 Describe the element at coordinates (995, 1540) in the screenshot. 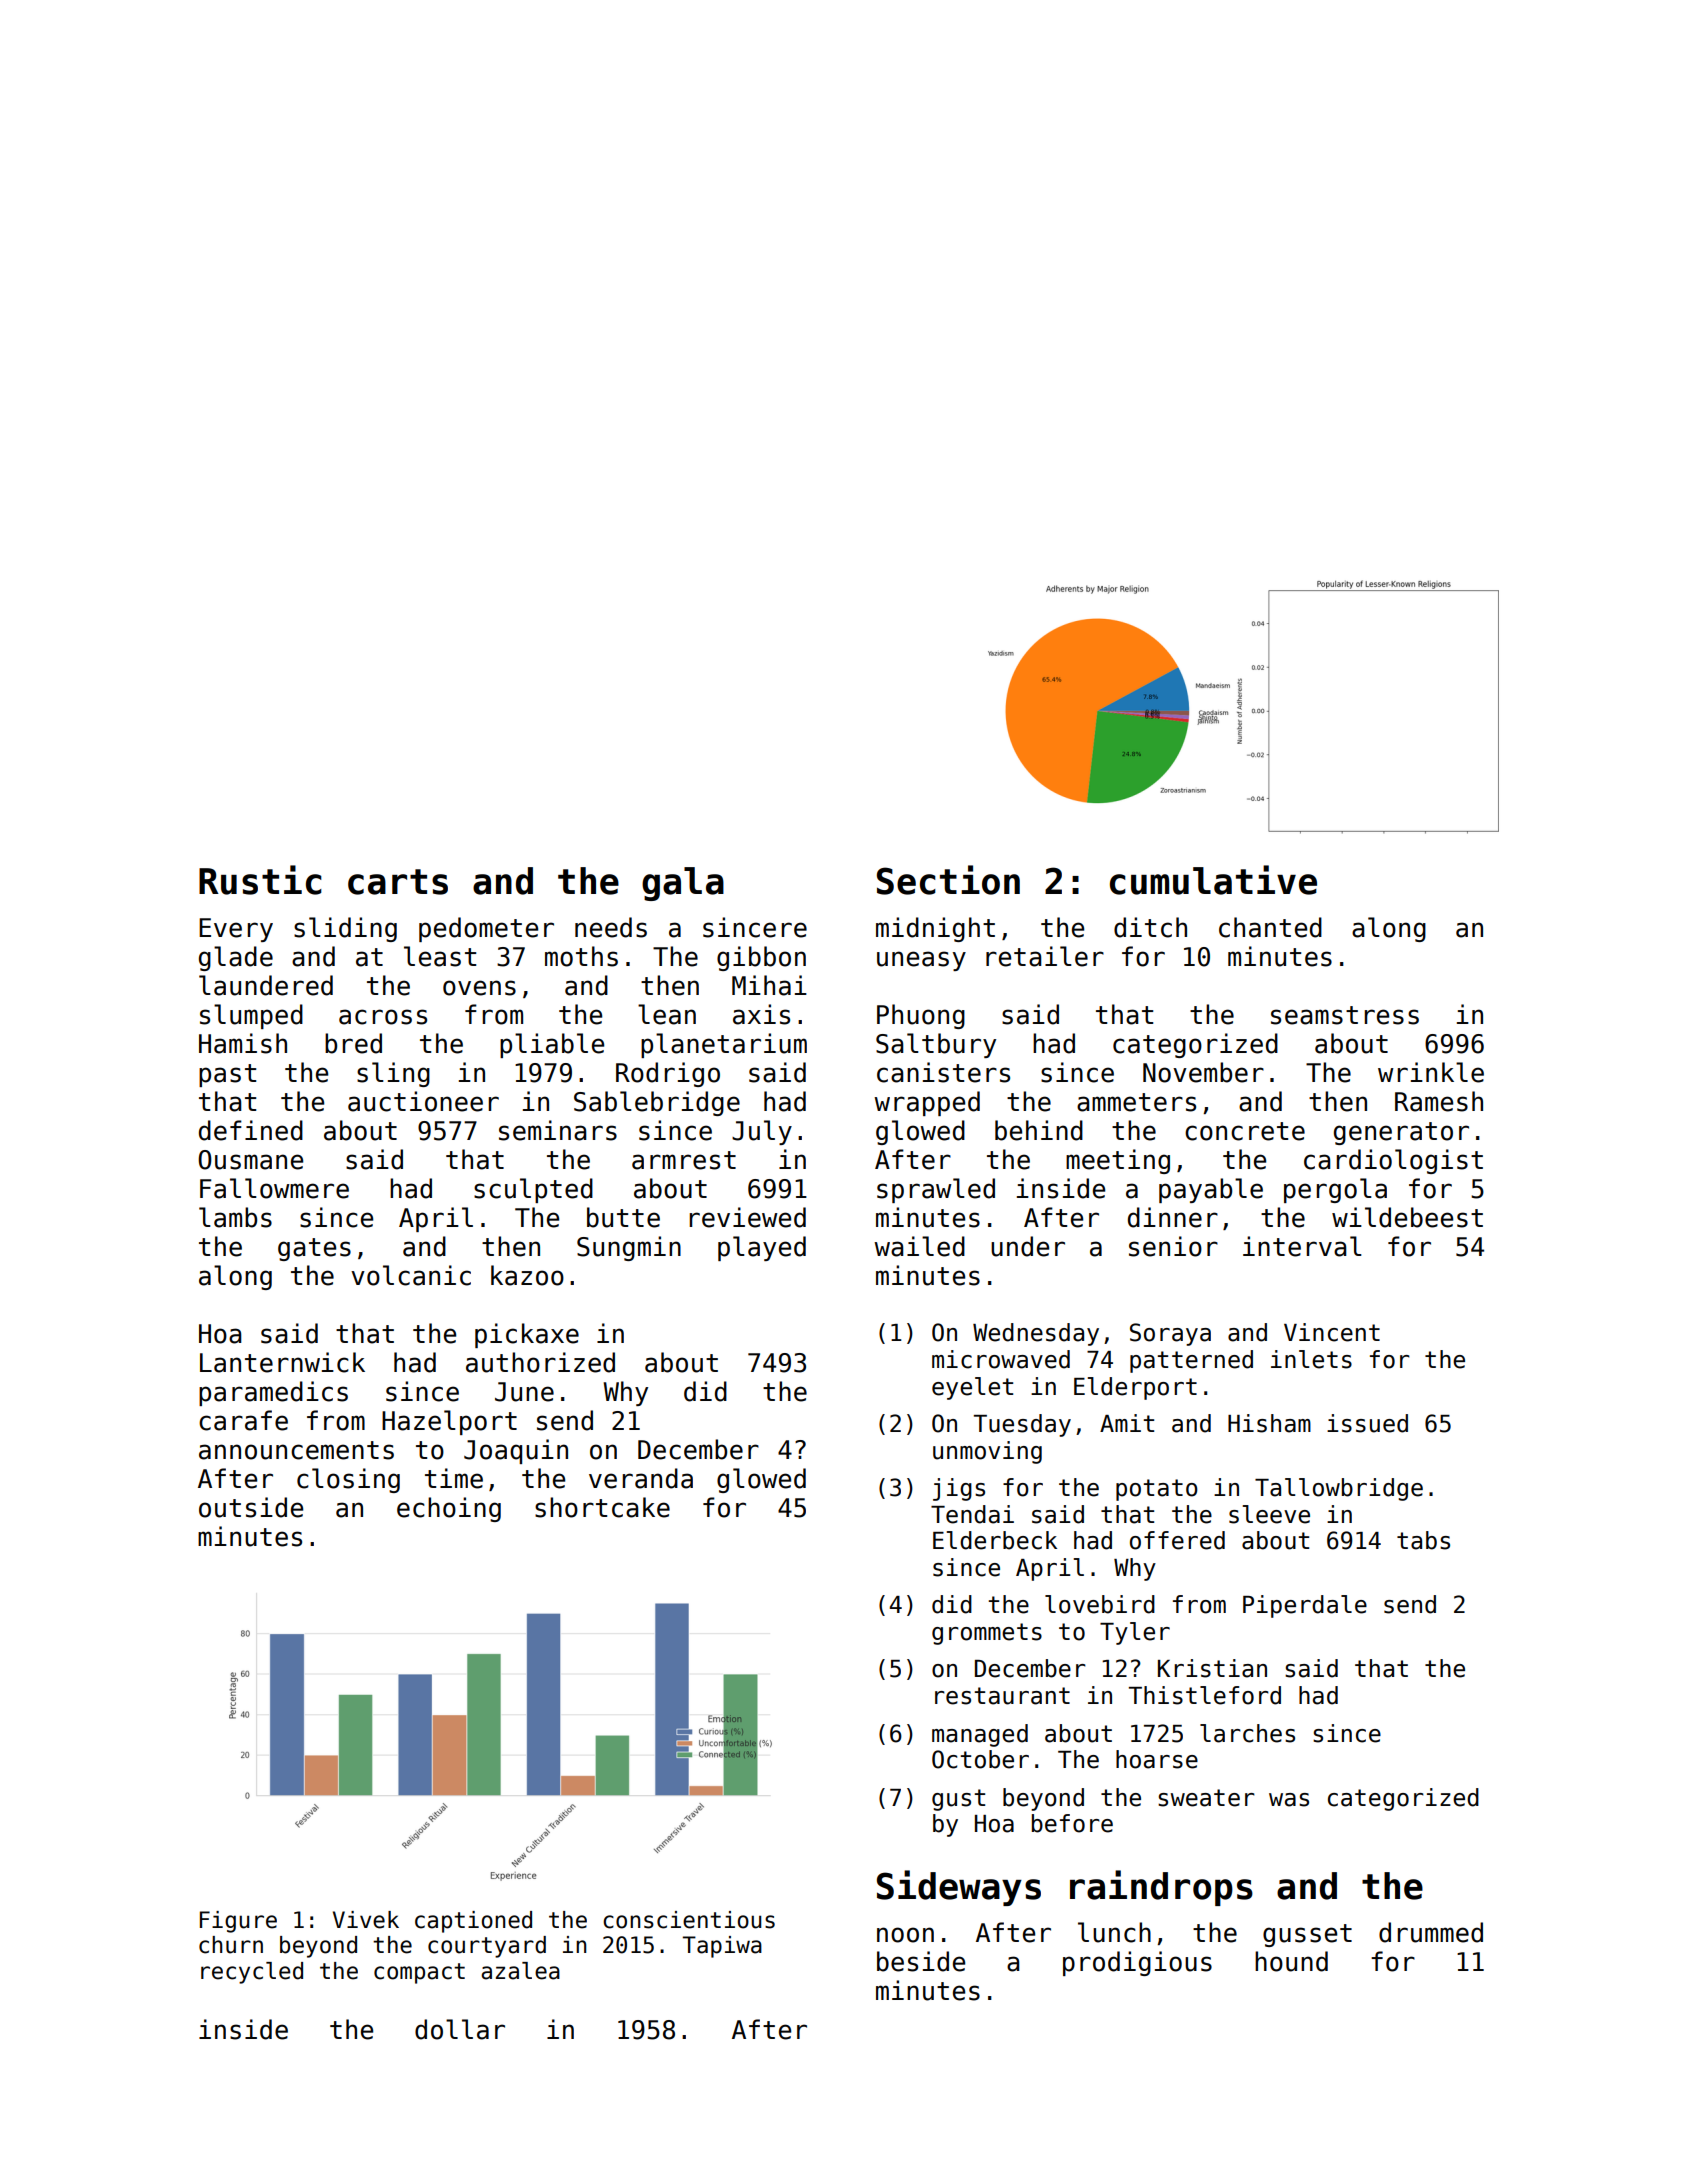

I see `Elderbeck` at that location.
